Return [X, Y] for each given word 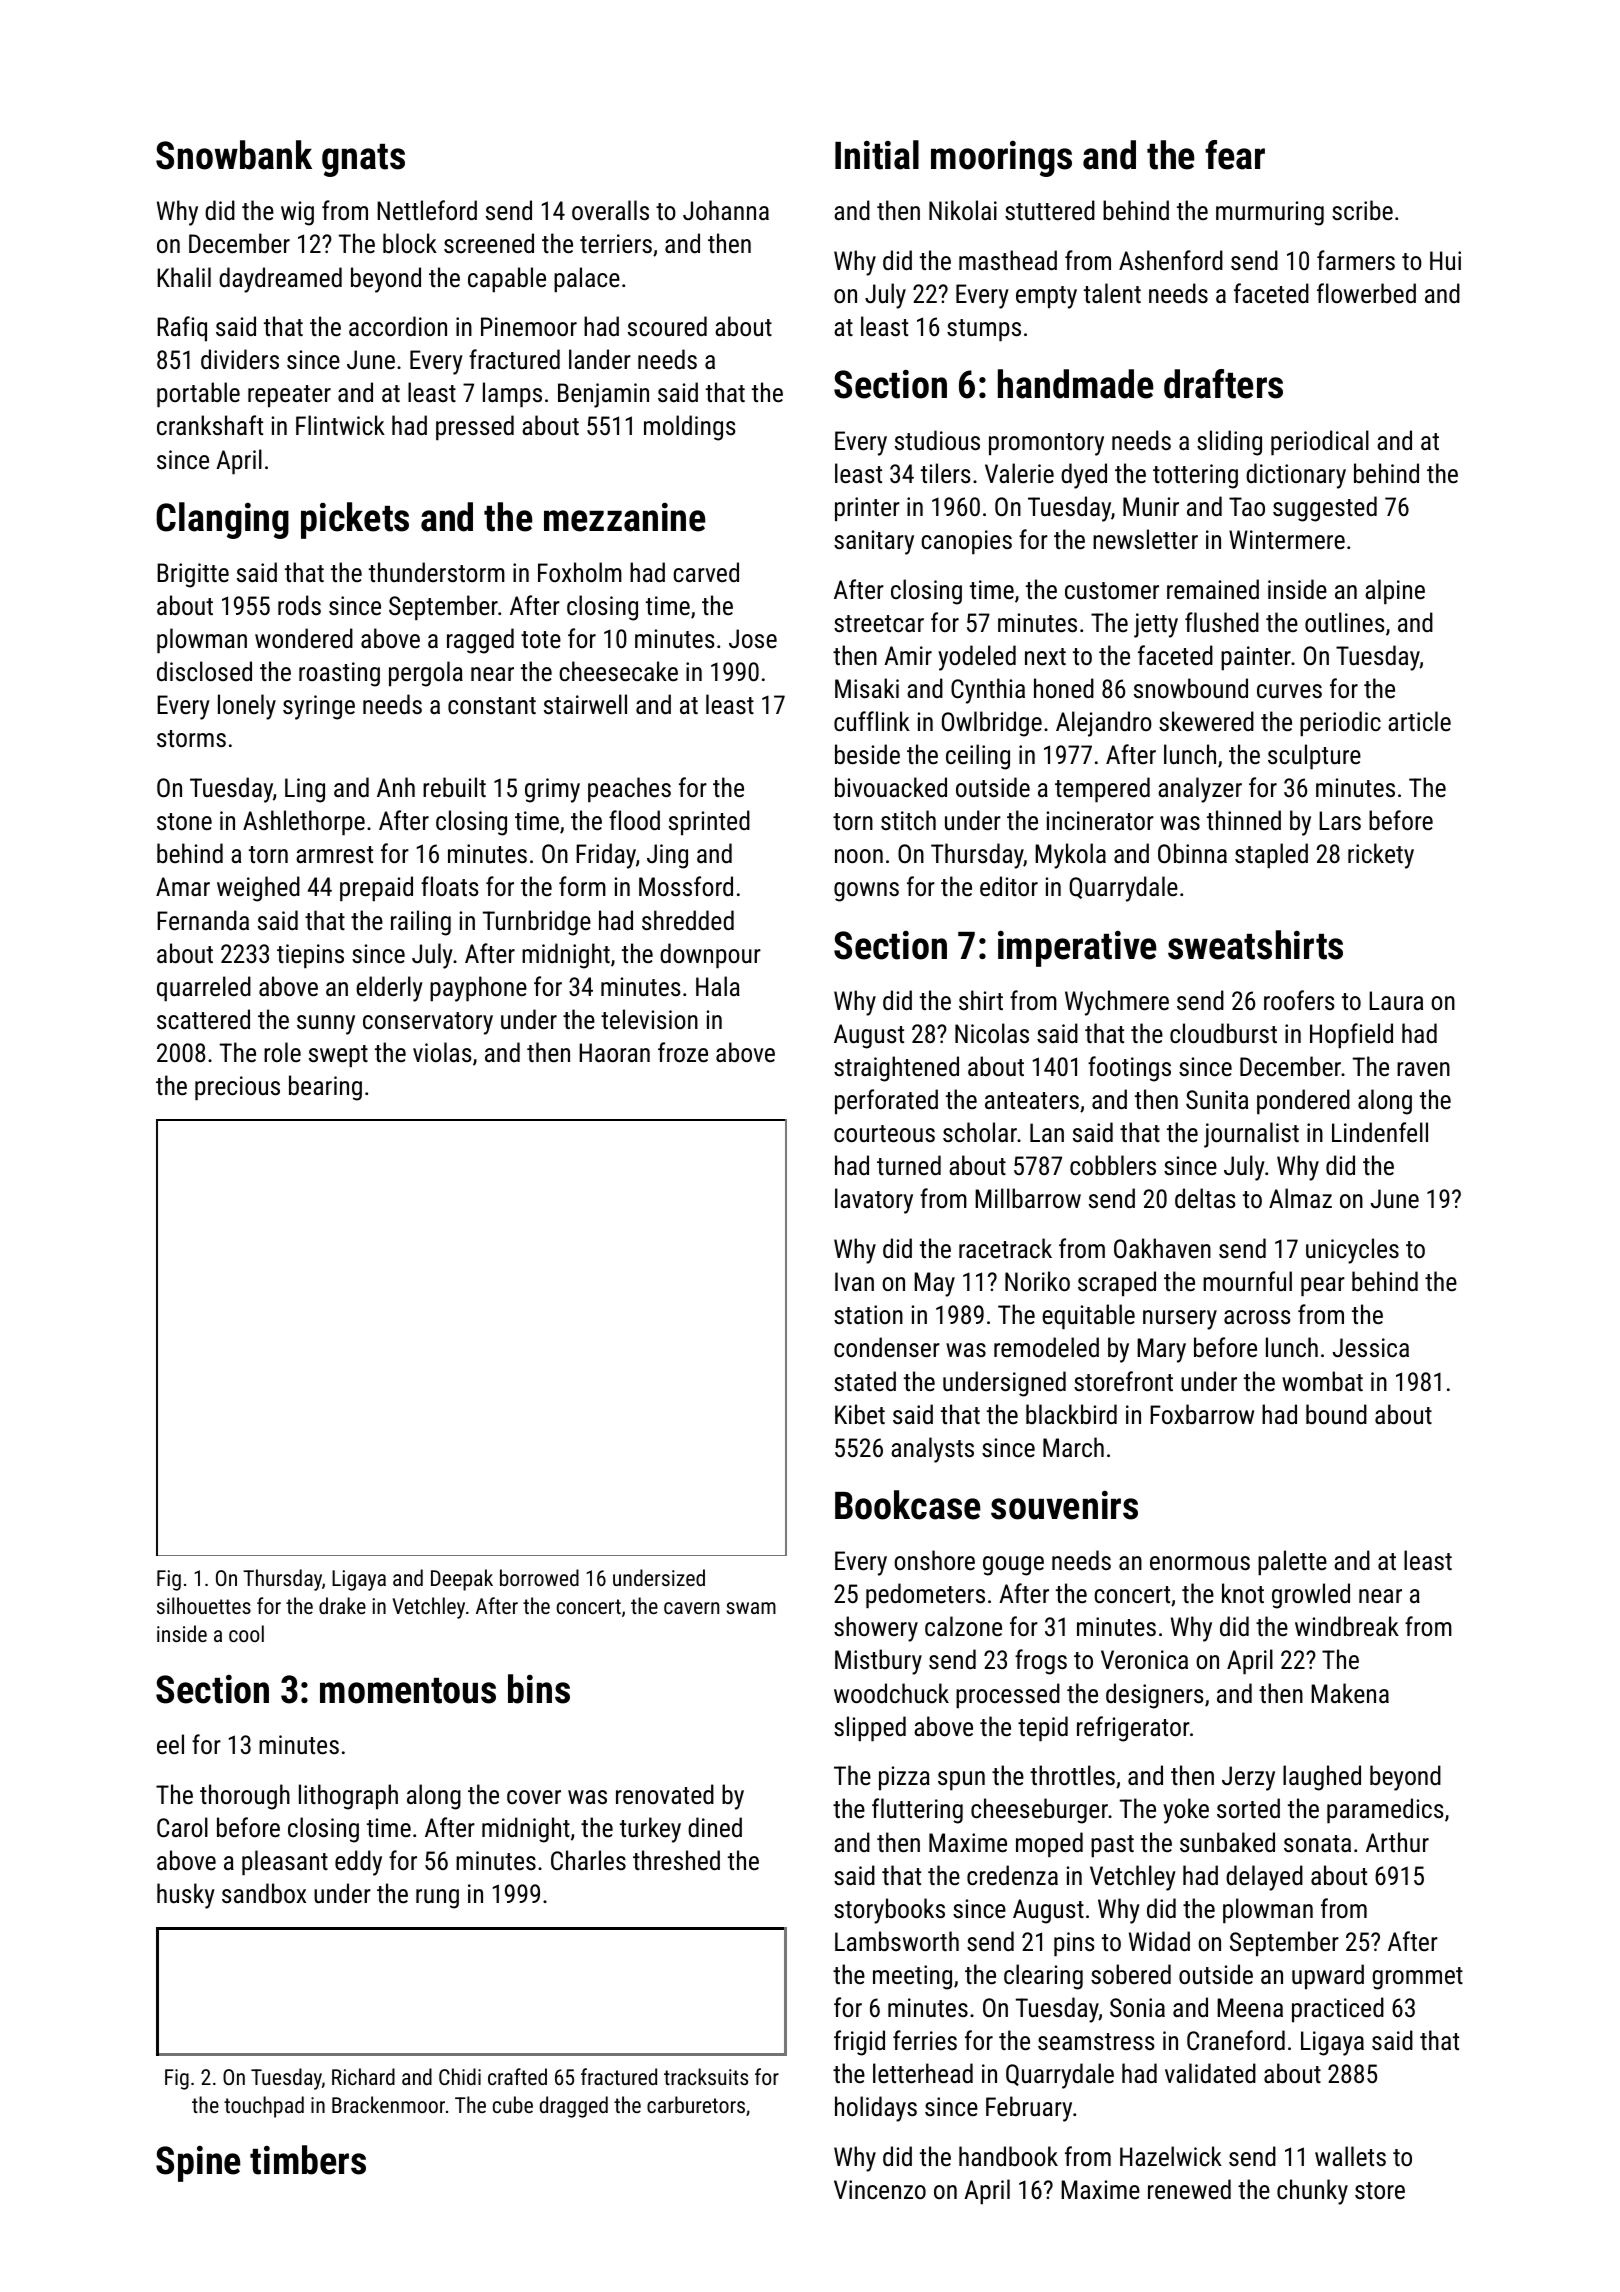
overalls [610, 210]
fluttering [917, 1811]
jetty [1156, 625]
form [582, 886]
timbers [308, 2160]
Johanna [726, 210]
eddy [358, 1863]
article [1419, 721]
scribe [1362, 210]
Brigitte [193, 575]
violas [442, 1052]
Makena [1350, 1693]
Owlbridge [992, 724]
